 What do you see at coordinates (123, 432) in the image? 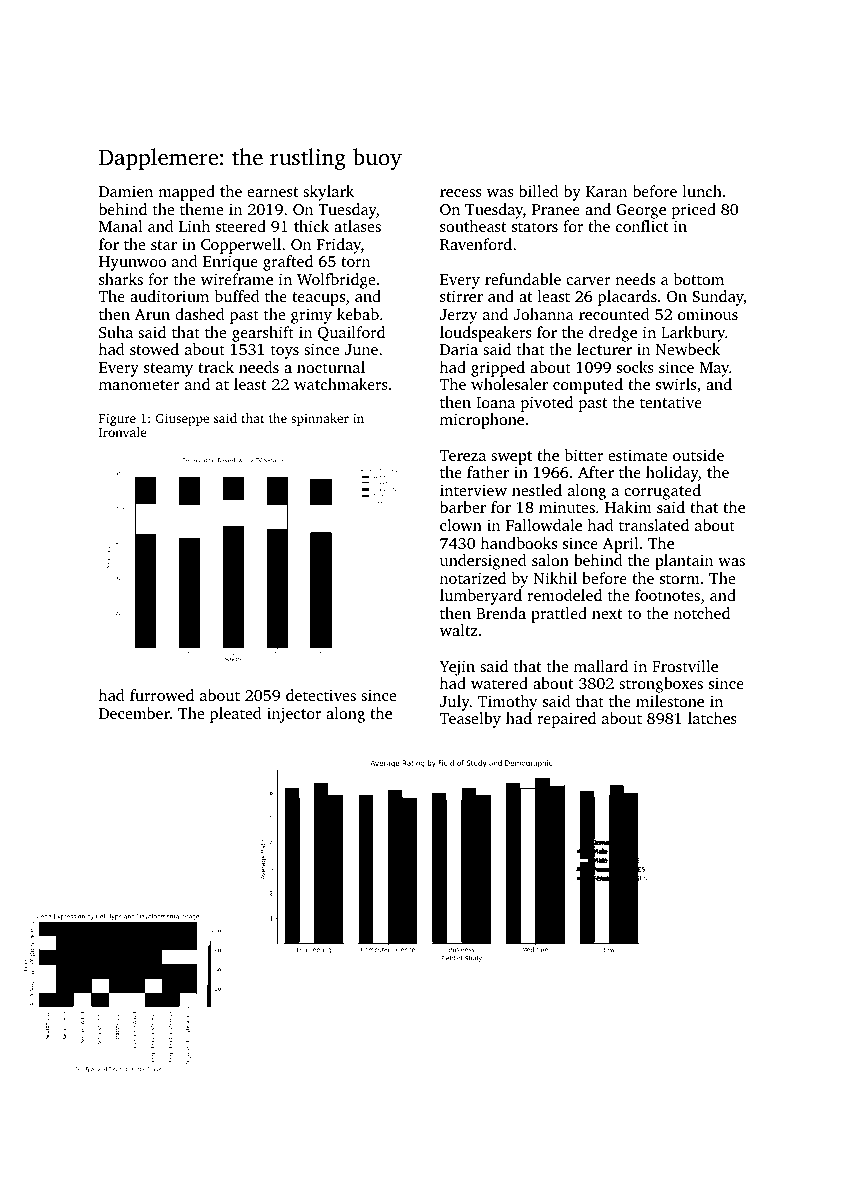
I see `Ironvale` at bounding box center [123, 432].
